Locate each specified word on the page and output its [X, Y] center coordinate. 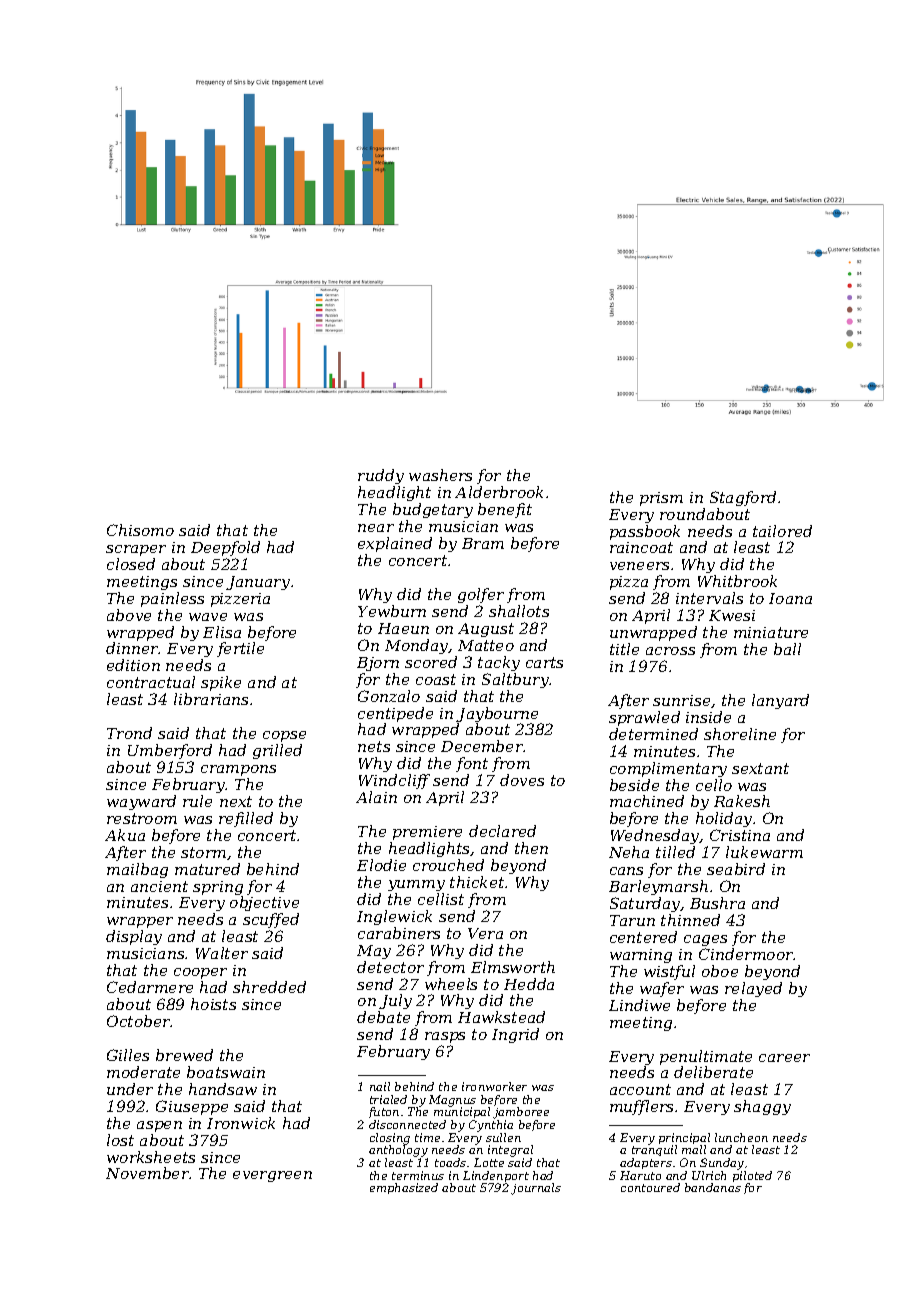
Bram [483, 543]
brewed [184, 1055]
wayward [141, 802]
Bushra [717, 903]
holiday [724, 819]
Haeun [403, 628]
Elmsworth [513, 967]
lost [120, 1140]
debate [383, 1017]
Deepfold [225, 548]
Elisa [222, 632]
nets [374, 746]
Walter [222, 953]
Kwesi [732, 615]
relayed [753, 989]
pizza [629, 583]
